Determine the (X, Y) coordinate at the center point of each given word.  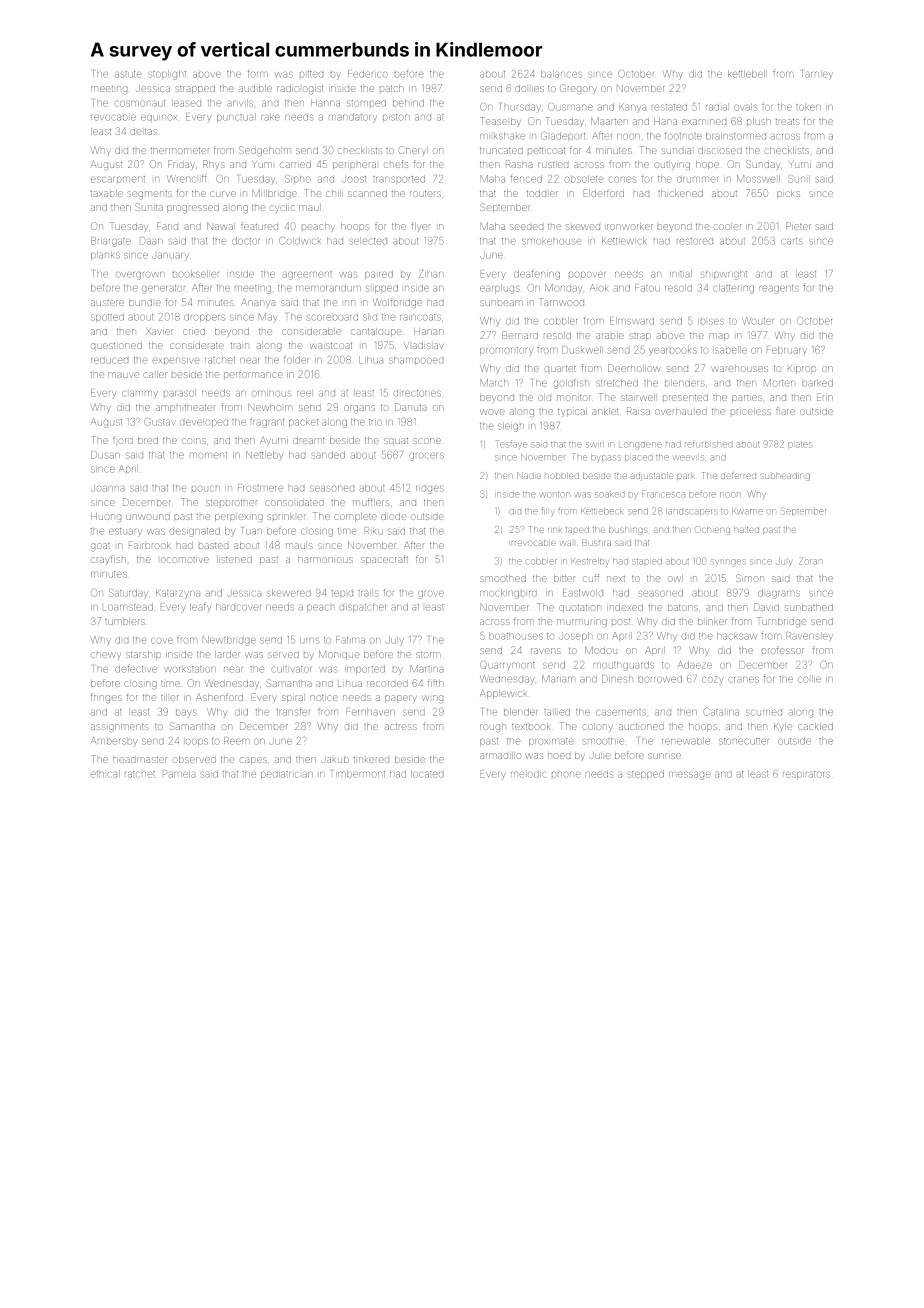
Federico (368, 74)
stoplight (167, 75)
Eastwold (583, 593)
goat (100, 547)
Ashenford (219, 697)
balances (561, 74)
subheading (786, 477)
